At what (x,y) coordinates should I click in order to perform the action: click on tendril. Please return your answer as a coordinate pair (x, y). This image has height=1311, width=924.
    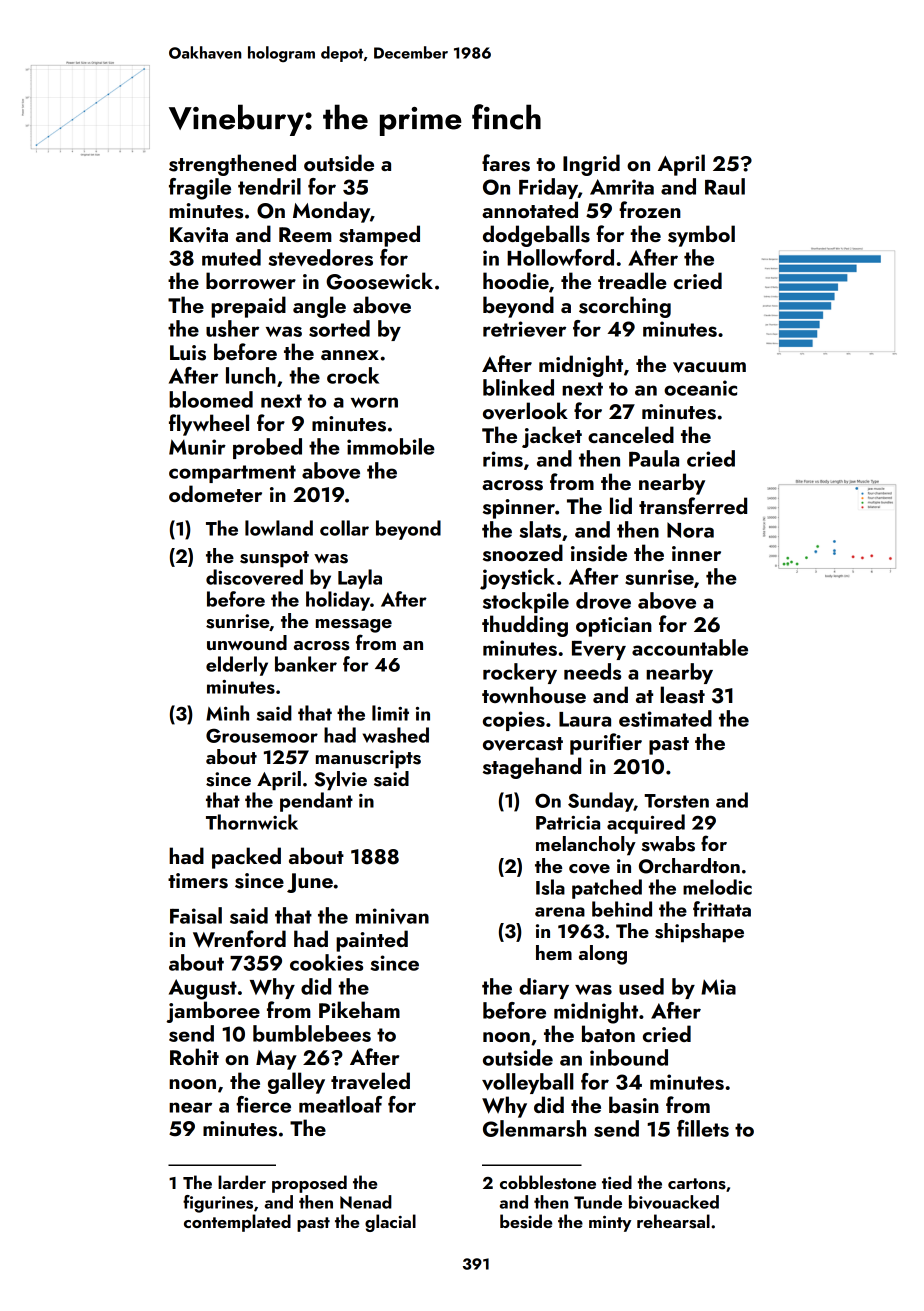
    Looking at the image, I should click on (269, 186).
